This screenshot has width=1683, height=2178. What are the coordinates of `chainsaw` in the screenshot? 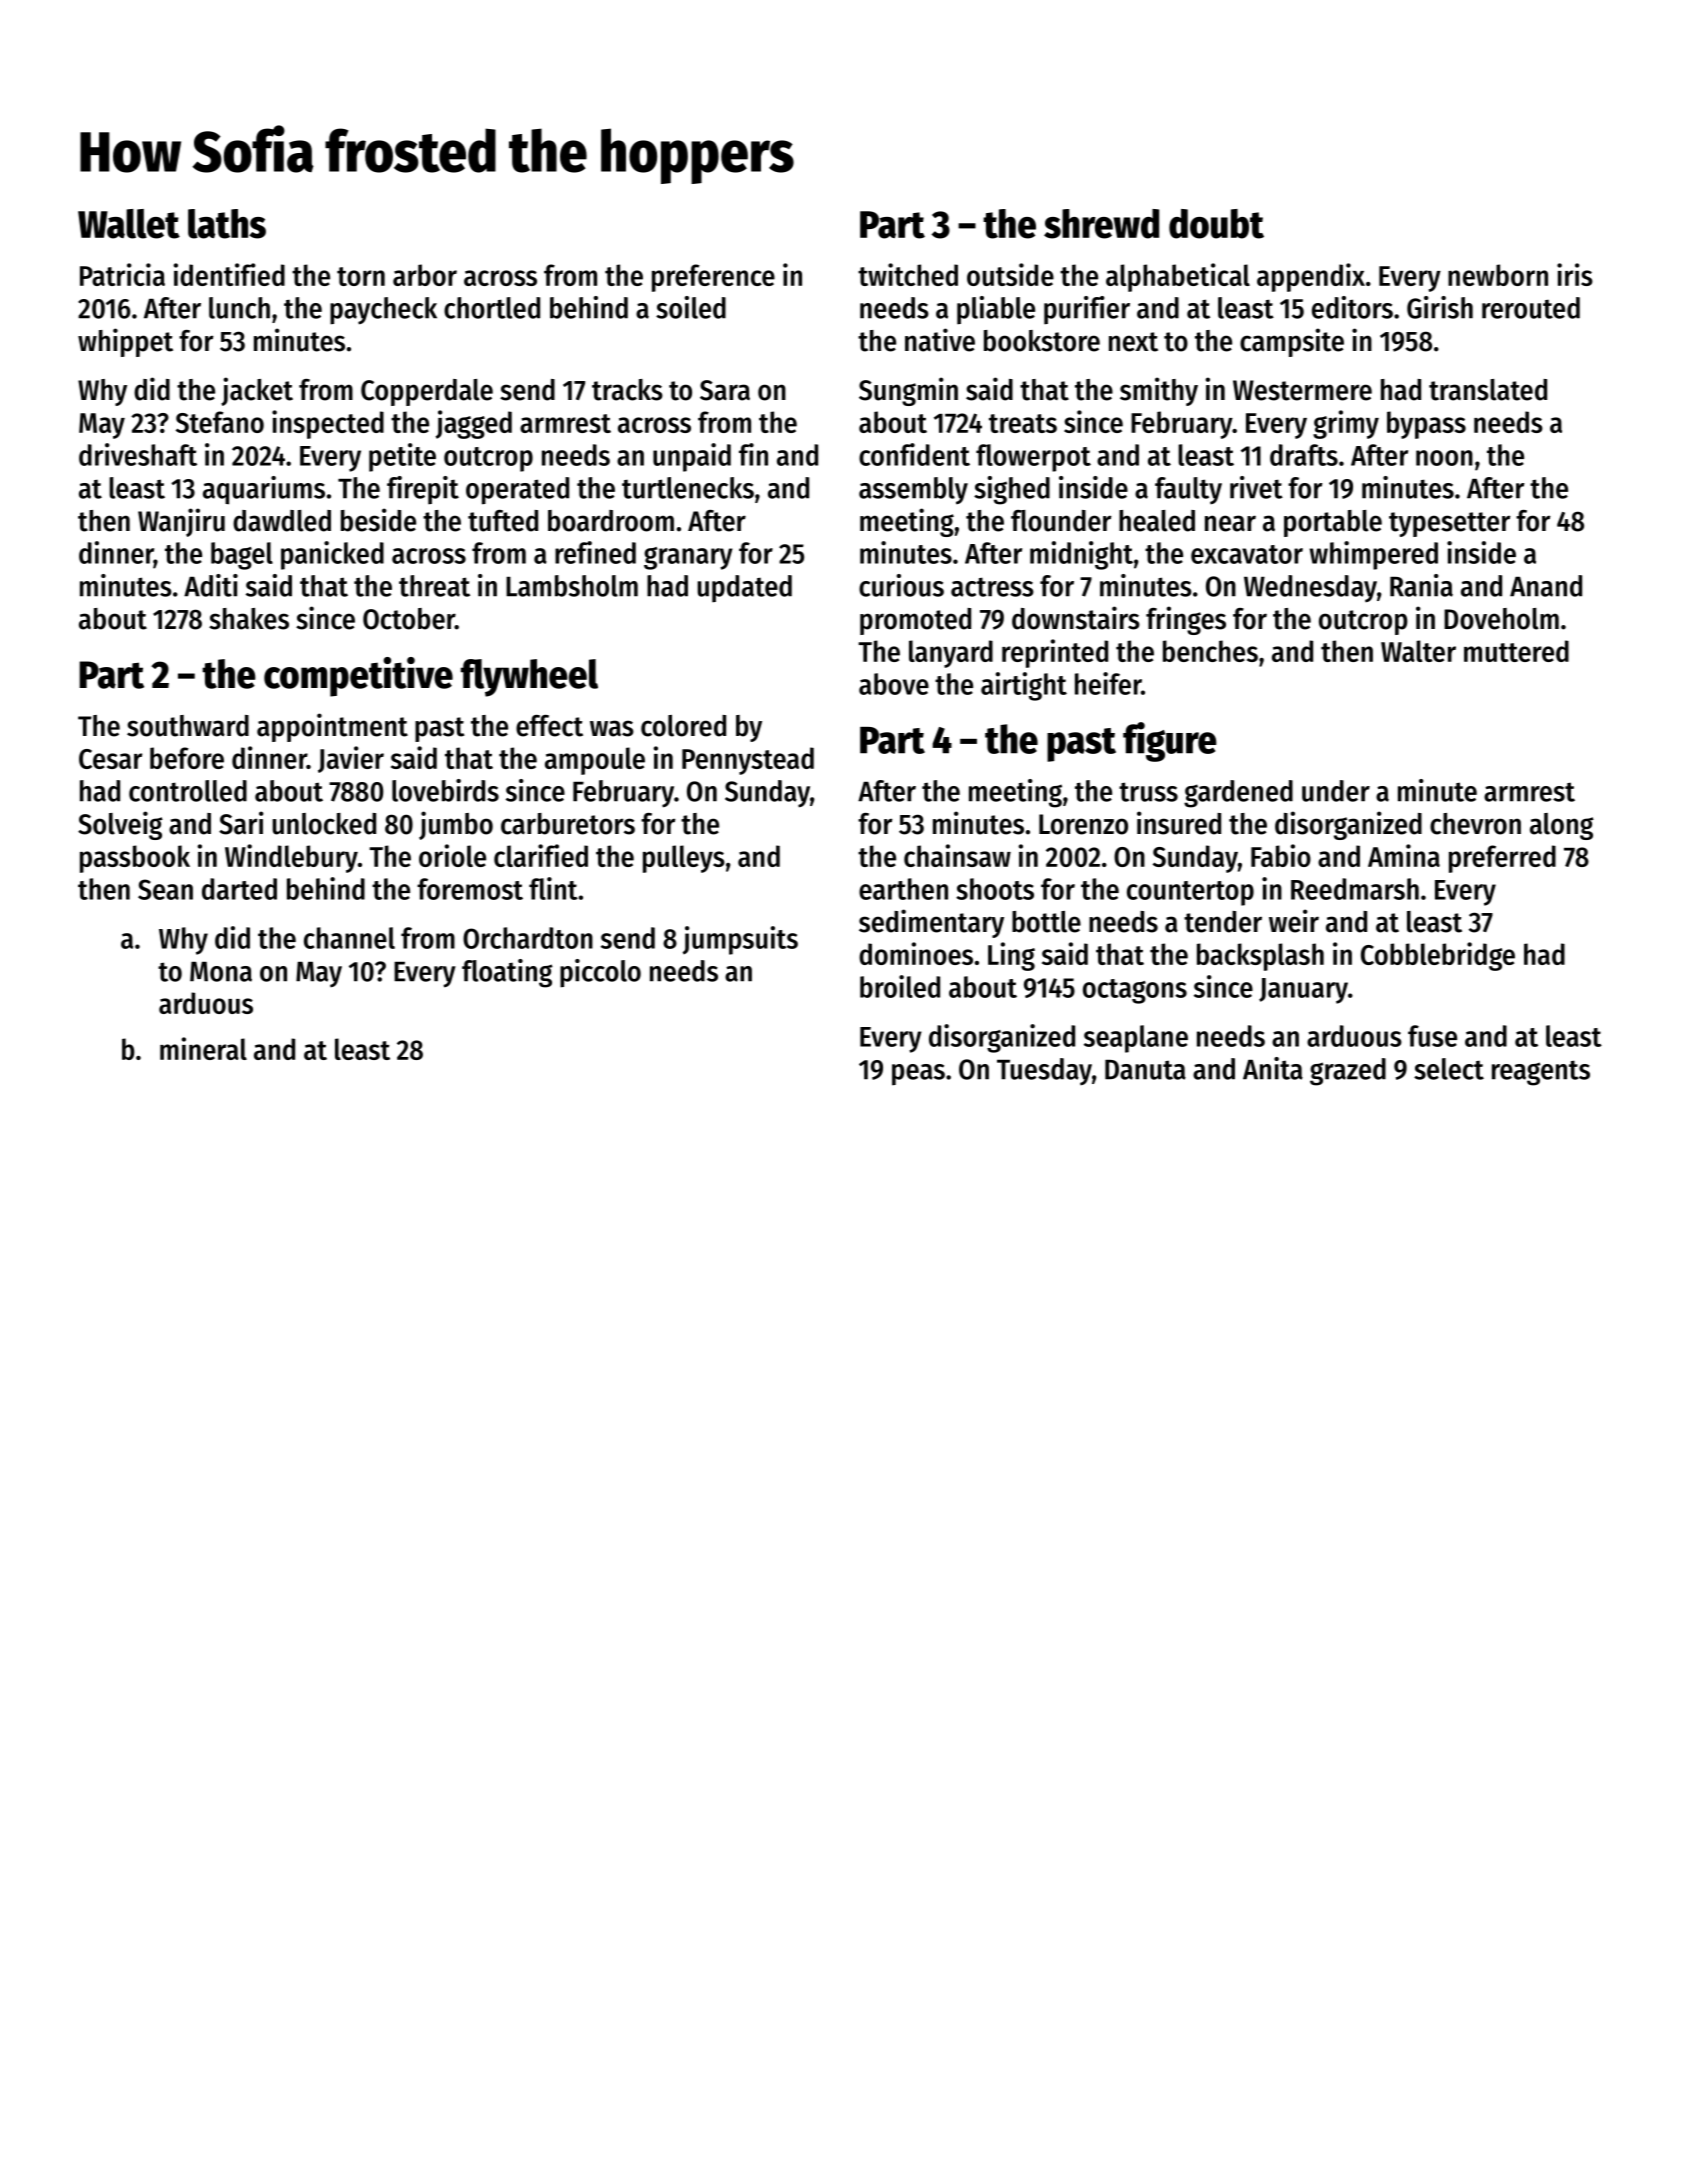 It's located at (957, 855).
